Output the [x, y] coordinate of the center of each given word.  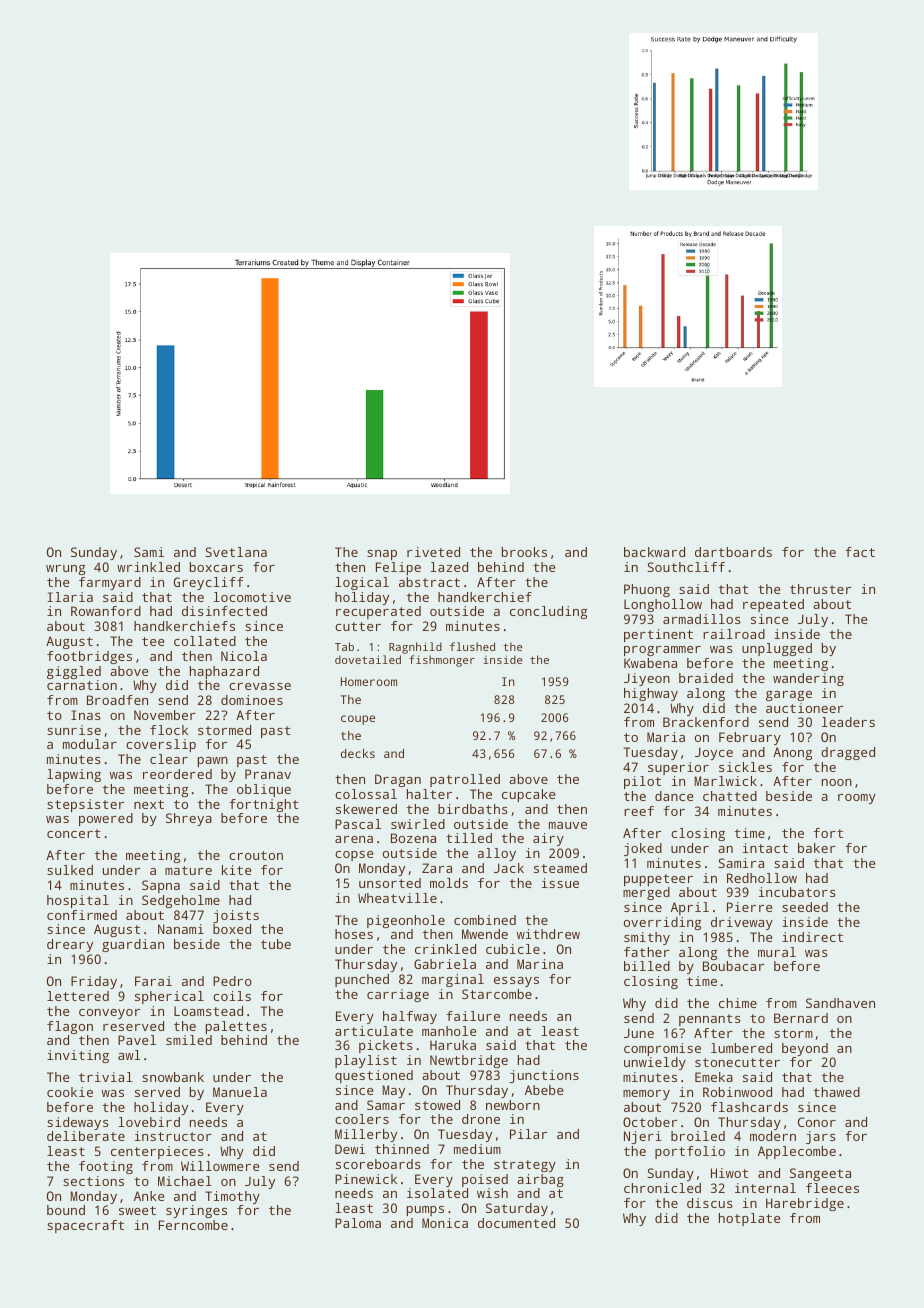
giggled [74, 672]
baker [817, 848]
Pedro [232, 981]
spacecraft [85, 1226]
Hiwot [729, 1173]
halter [429, 794]
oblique [264, 790]
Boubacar [733, 966]
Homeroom [369, 681]
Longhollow [663, 605]
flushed [472, 646]
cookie [70, 1092]
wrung [65, 570]
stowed [437, 1105]
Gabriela [445, 964]
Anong [792, 753]
